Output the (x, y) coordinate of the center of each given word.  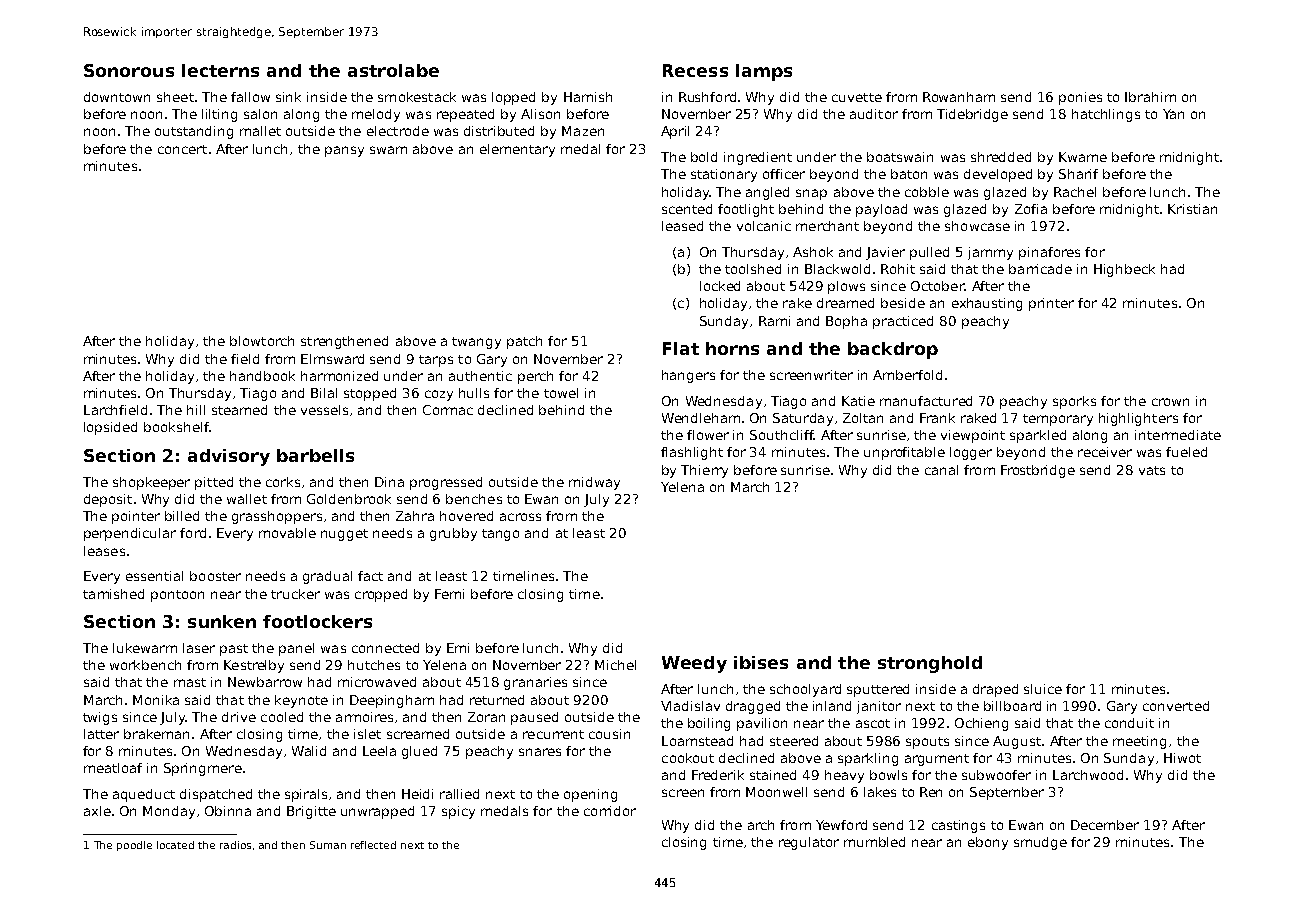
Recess (695, 70)
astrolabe (393, 70)
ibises (761, 662)
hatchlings (1106, 115)
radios (235, 845)
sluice (1043, 689)
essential (154, 576)
